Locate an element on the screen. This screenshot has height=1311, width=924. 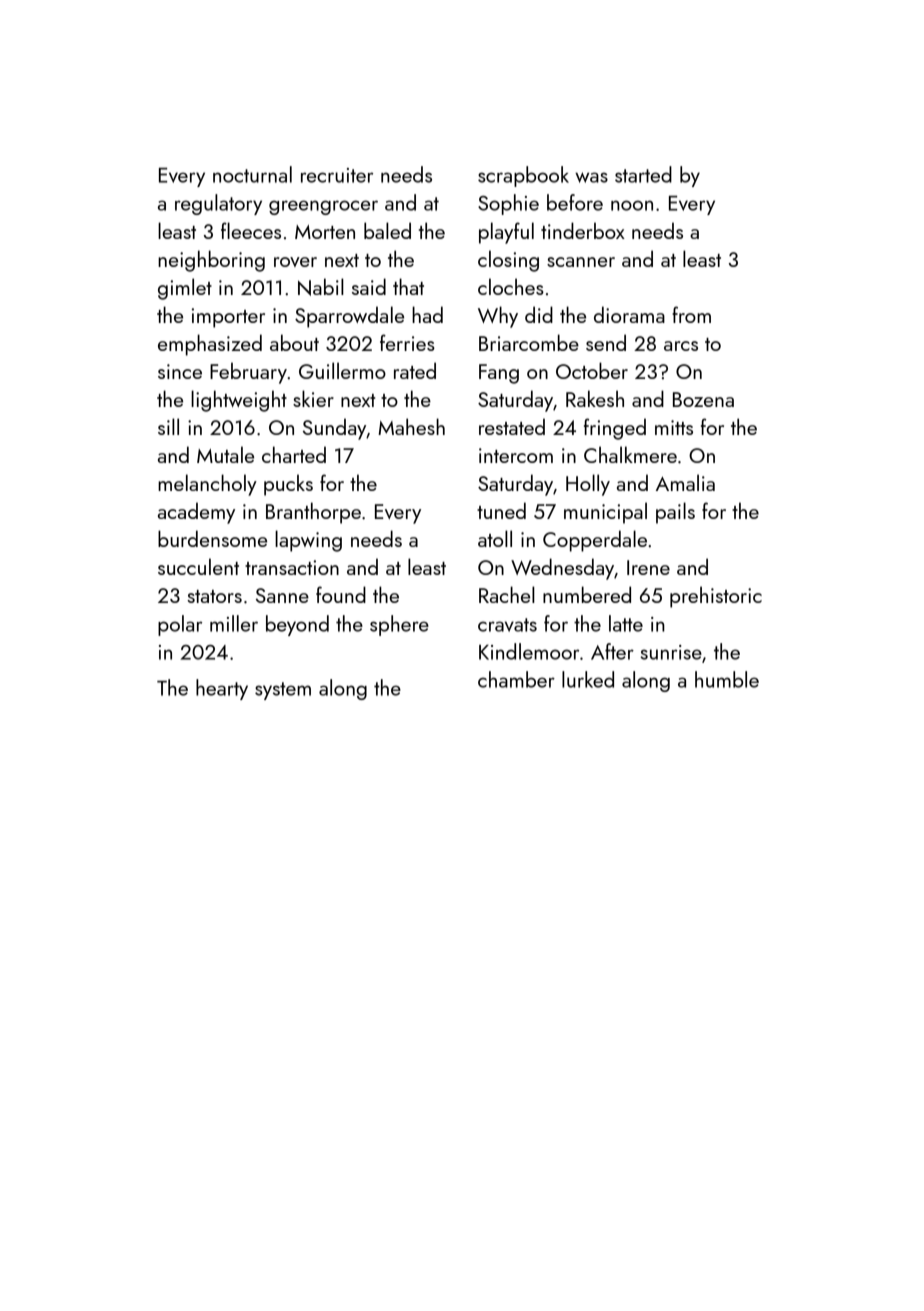
cloches is located at coordinates (511, 286).
